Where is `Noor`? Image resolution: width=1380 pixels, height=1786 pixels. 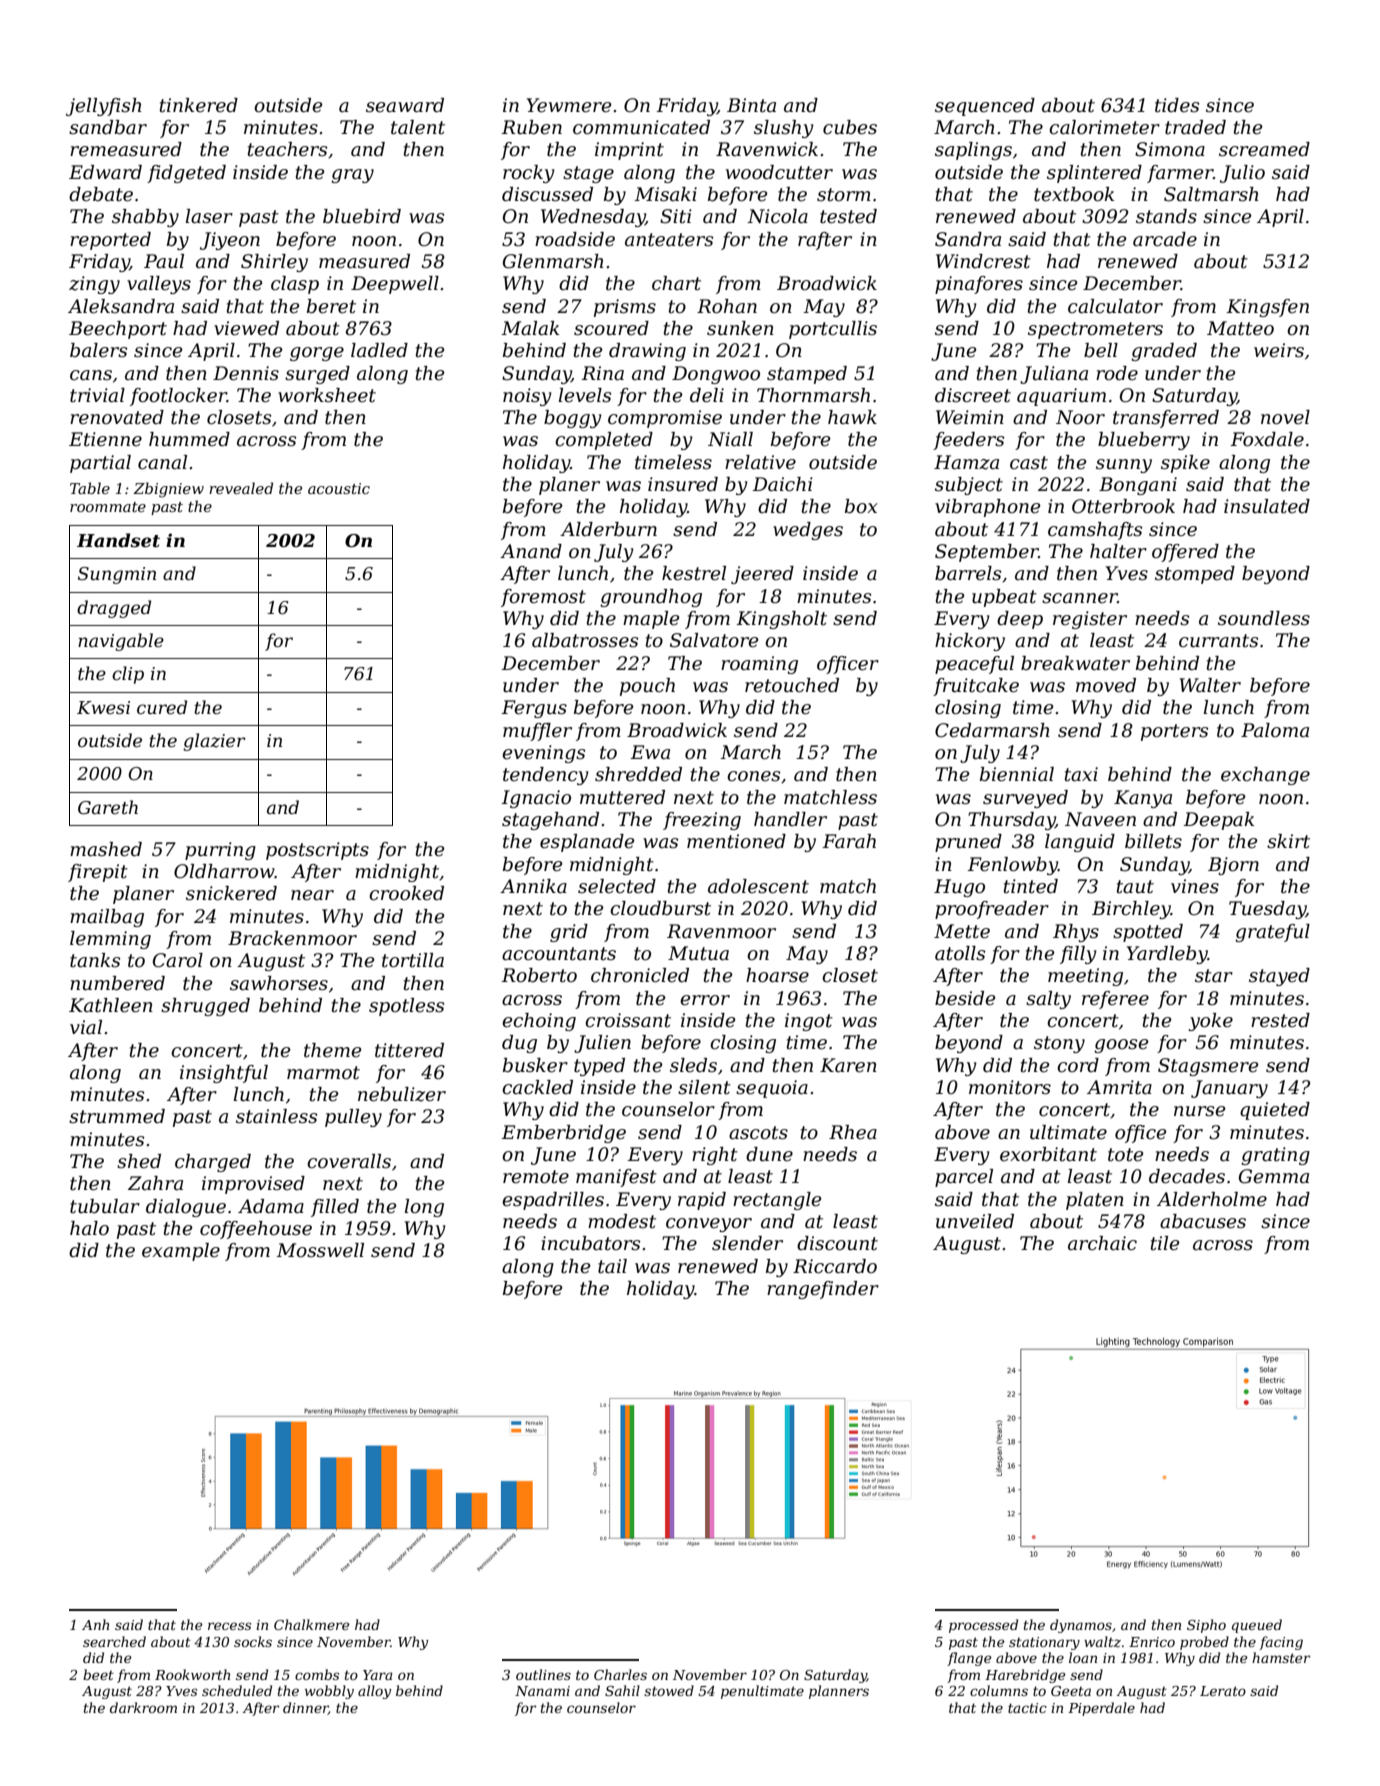
Noor is located at coordinates (1080, 417).
